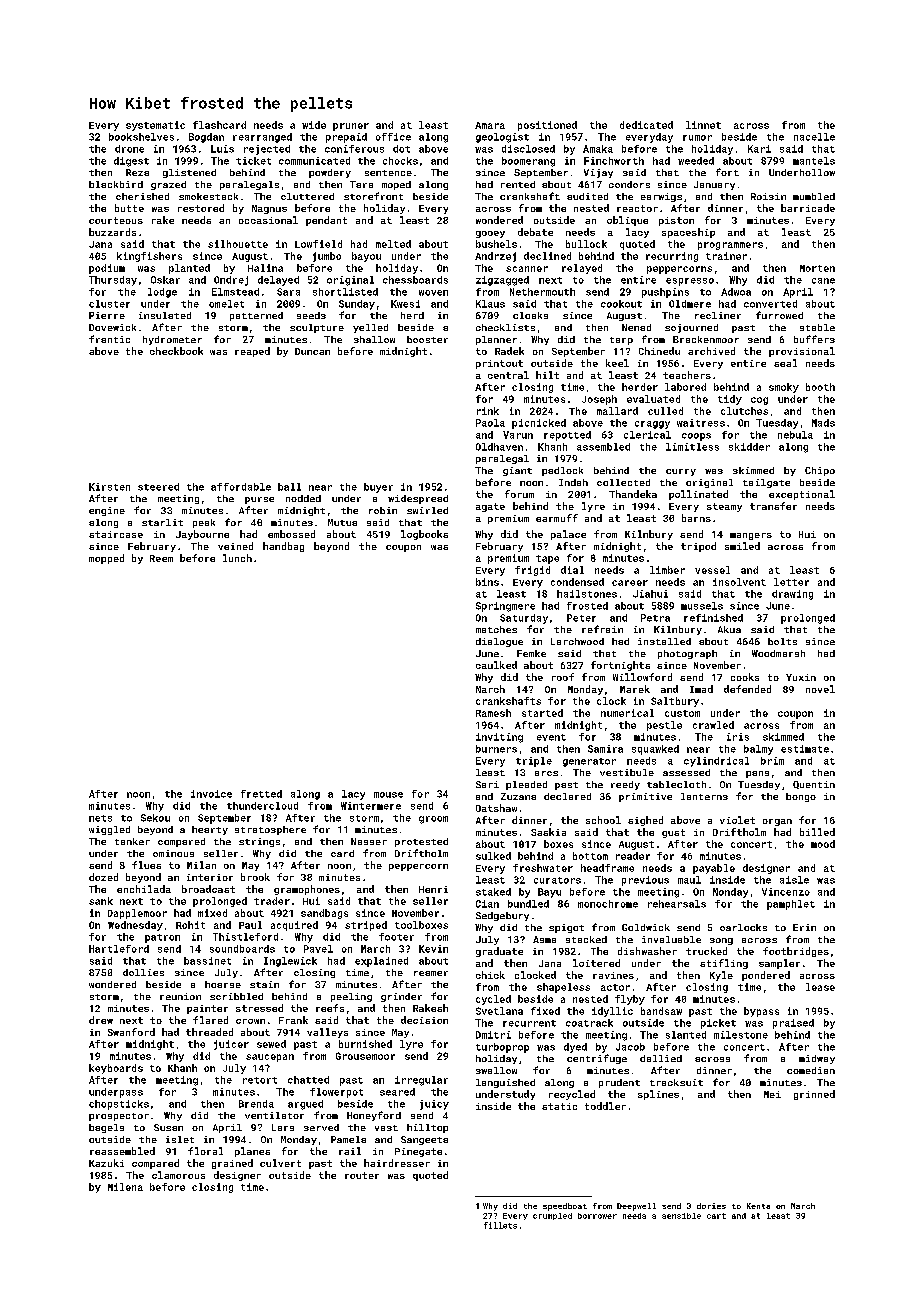 The image size is (924, 1308). Describe the element at coordinates (716, 1216) in the screenshot. I see `cart` at that location.
